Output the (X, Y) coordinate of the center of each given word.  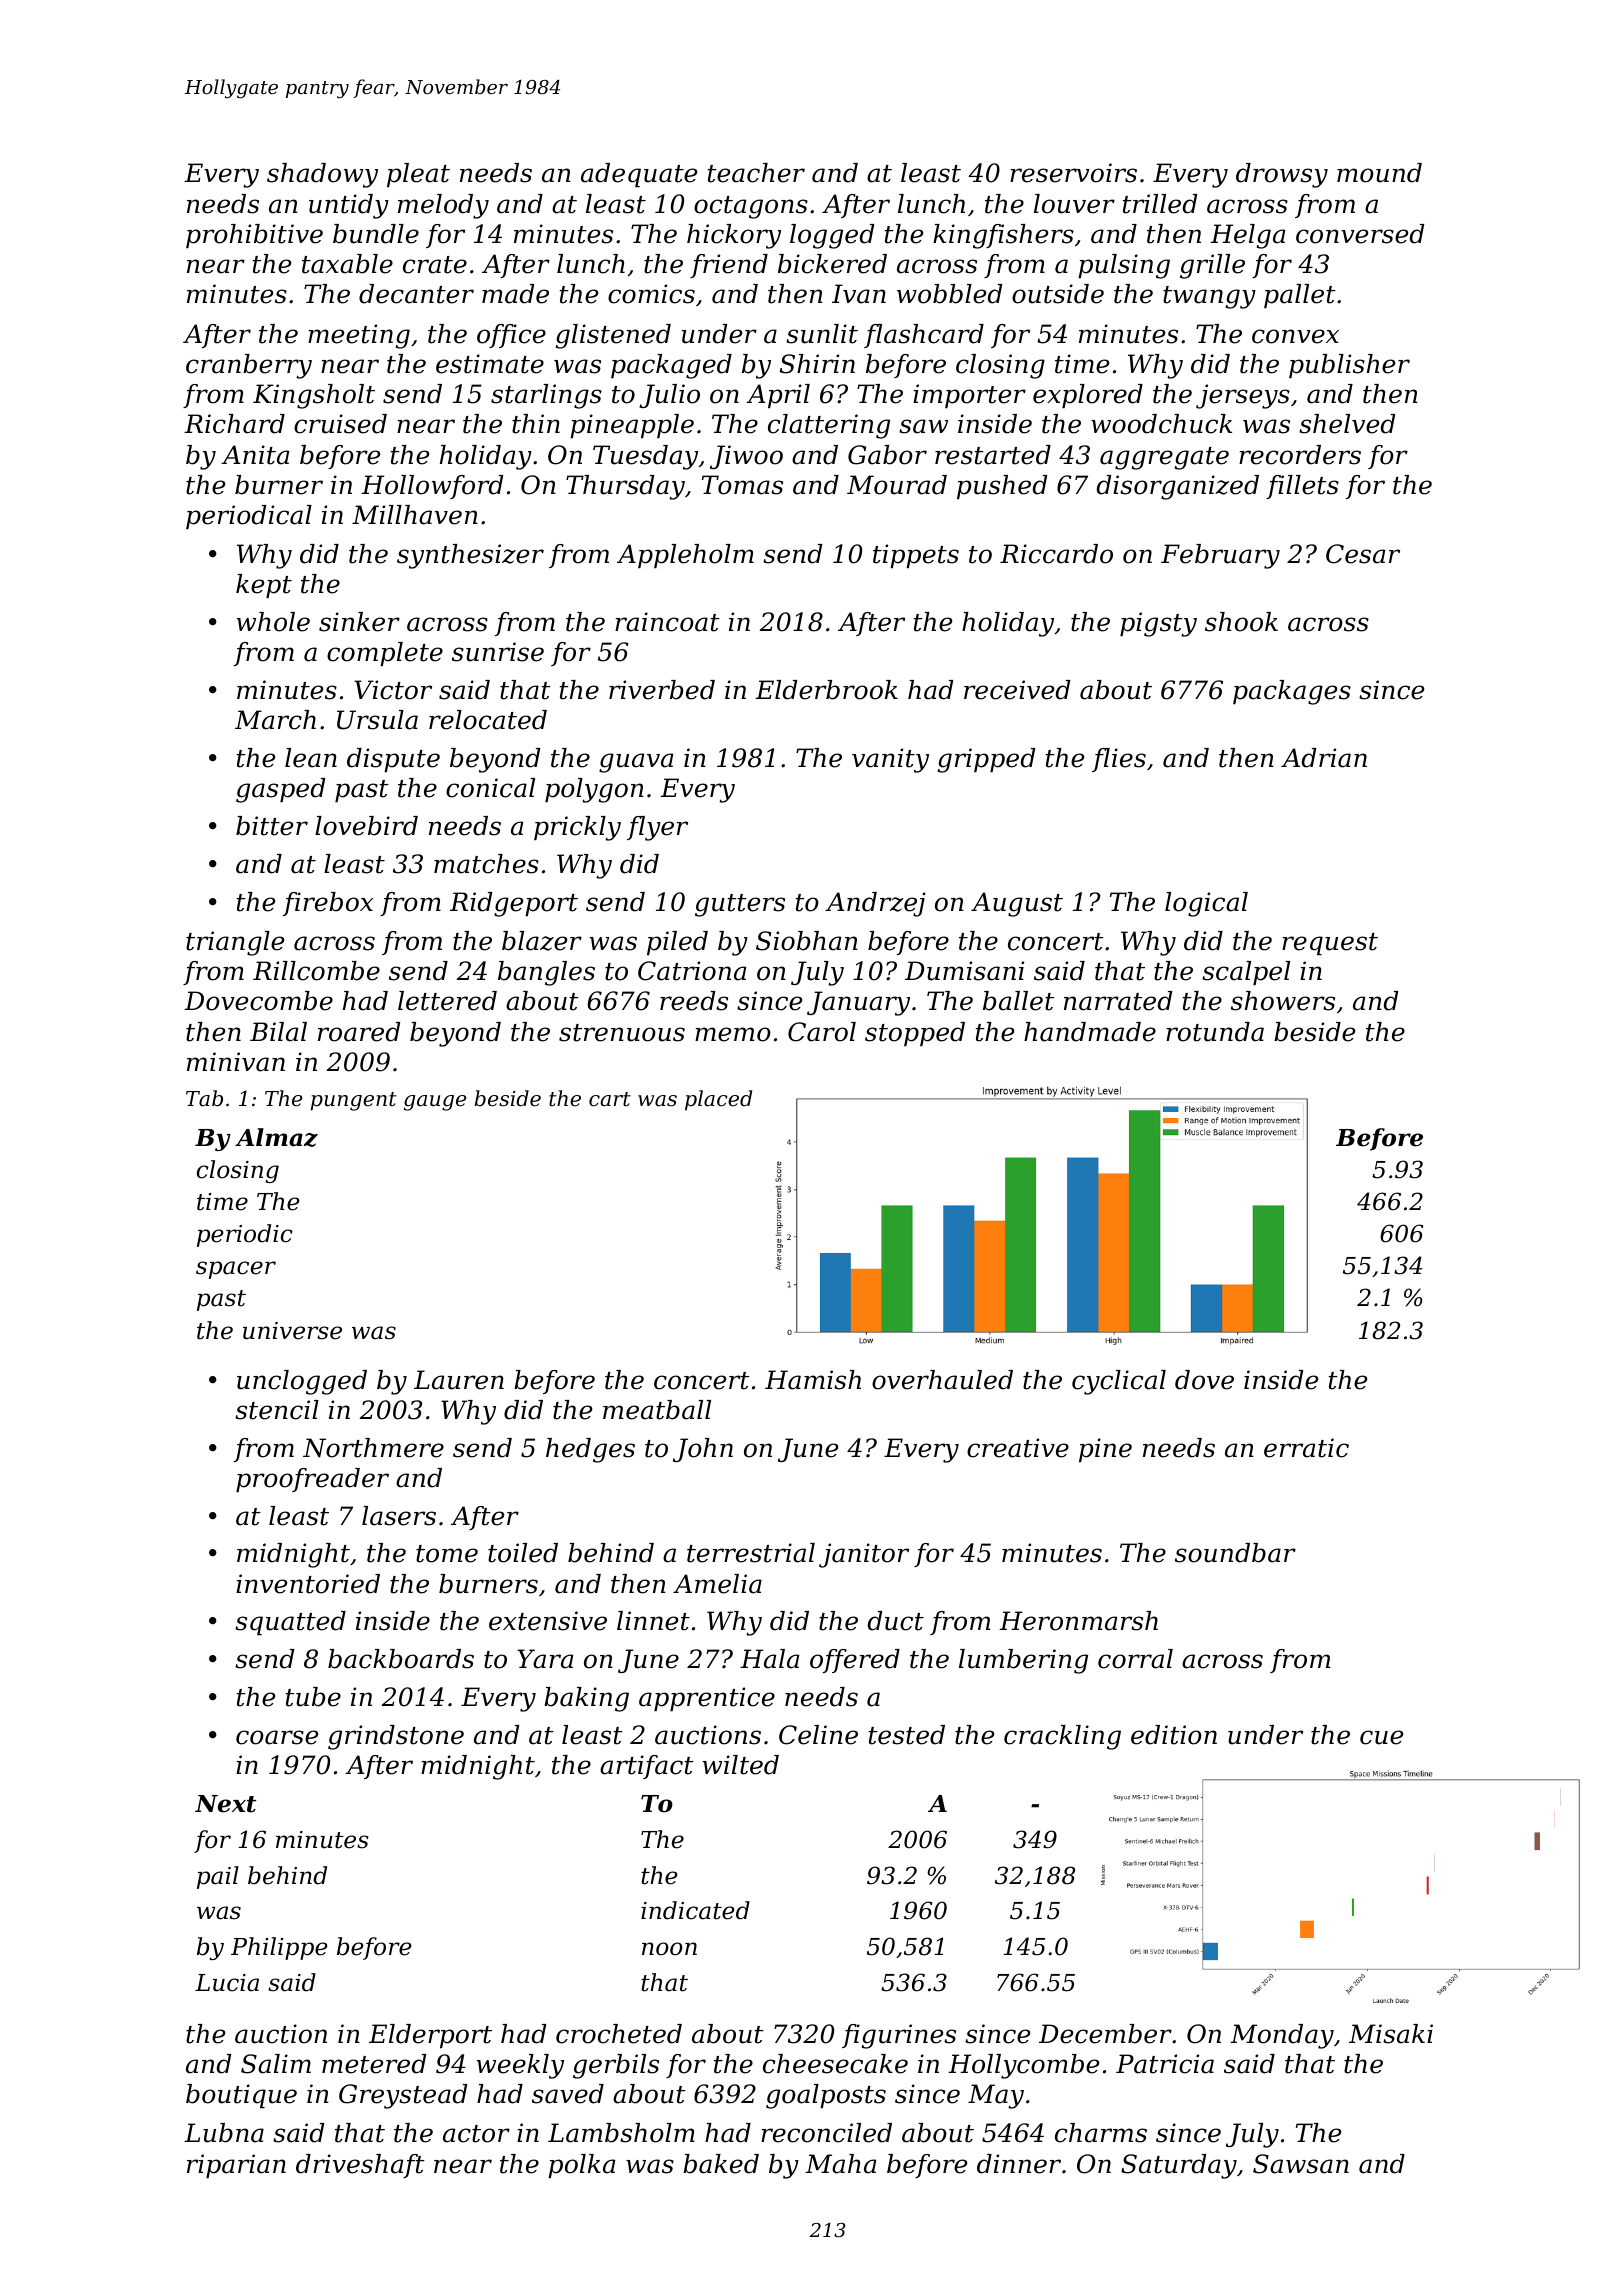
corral (1135, 1659)
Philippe (279, 1948)
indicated (695, 1910)
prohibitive (254, 236)
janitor (864, 1555)
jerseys (1243, 396)
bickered (832, 264)
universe (292, 1331)
